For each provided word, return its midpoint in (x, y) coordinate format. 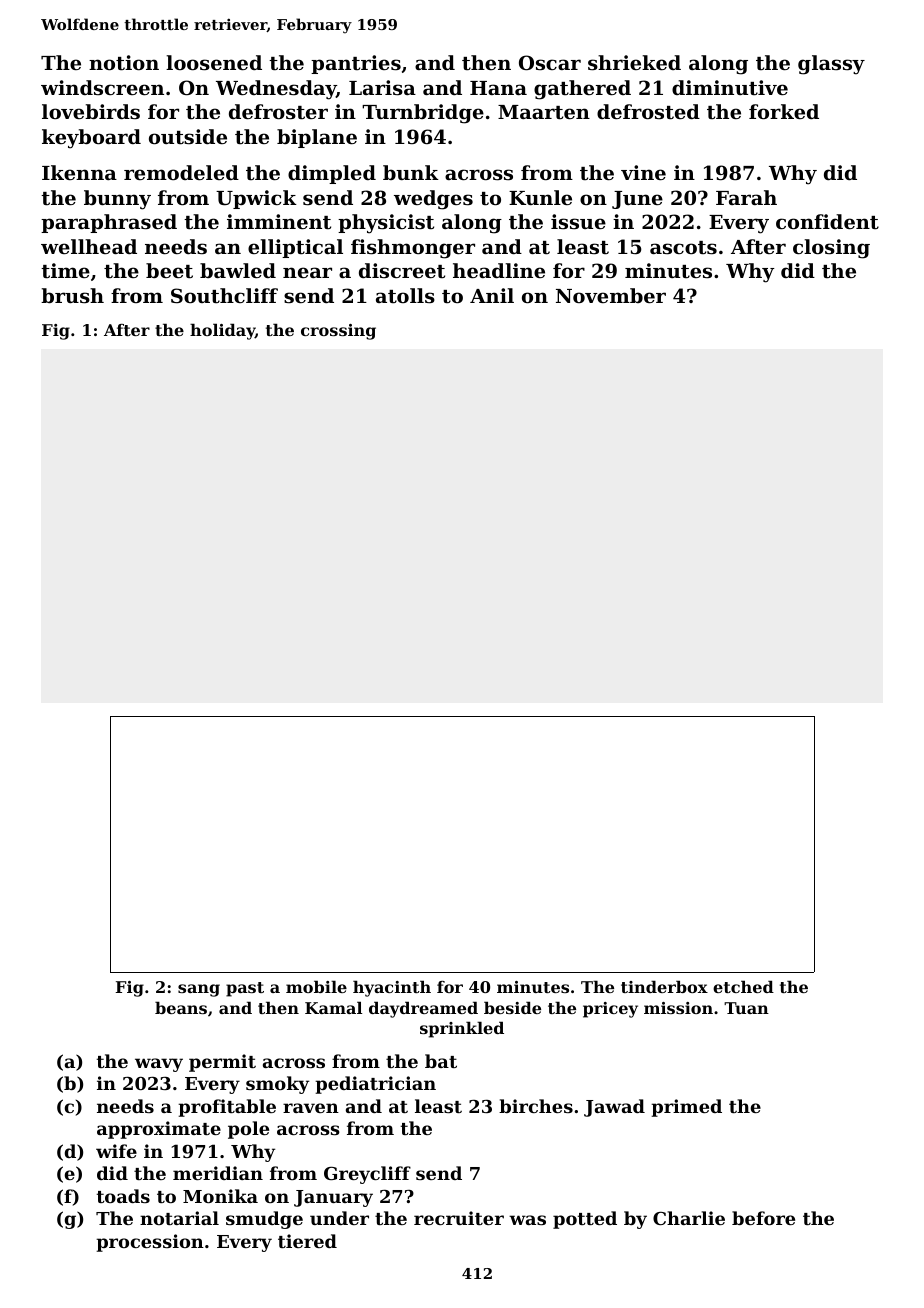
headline (499, 270)
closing (831, 249)
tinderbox (664, 986)
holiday (222, 331)
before (763, 1218)
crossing (338, 332)
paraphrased (109, 223)
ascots (683, 248)
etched (743, 986)
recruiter (459, 1218)
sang (199, 990)
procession (150, 1243)
